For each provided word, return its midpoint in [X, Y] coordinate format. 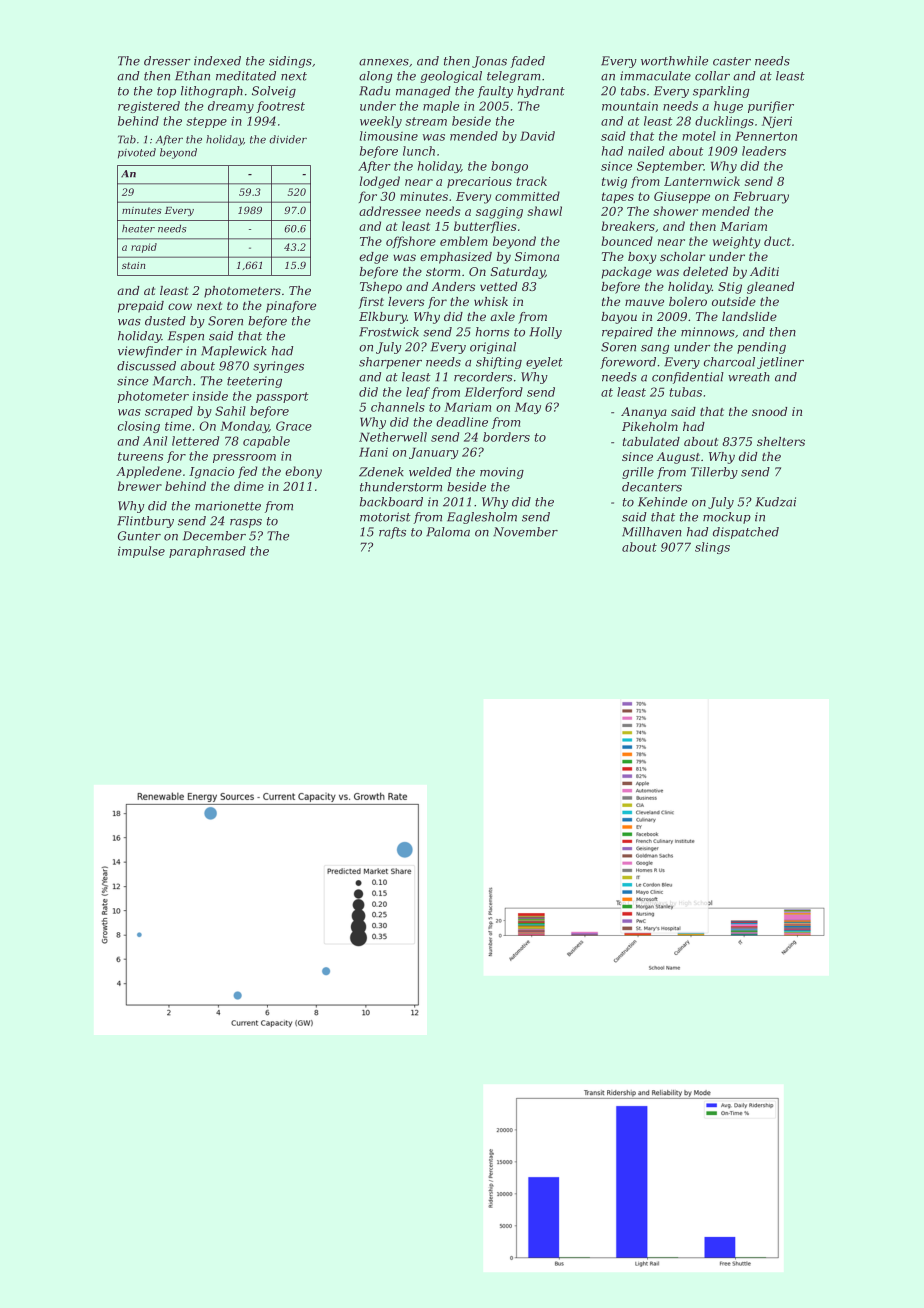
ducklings [724, 122]
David [537, 136]
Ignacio [211, 473]
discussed [146, 366]
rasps [246, 523]
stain [133, 265]
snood [769, 411]
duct [777, 241]
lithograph [212, 92]
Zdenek [381, 472]
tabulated [651, 441]
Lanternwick [702, 181]
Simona [537, 256]
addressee [390, 211]
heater [138, 229]
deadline [462, 422]
